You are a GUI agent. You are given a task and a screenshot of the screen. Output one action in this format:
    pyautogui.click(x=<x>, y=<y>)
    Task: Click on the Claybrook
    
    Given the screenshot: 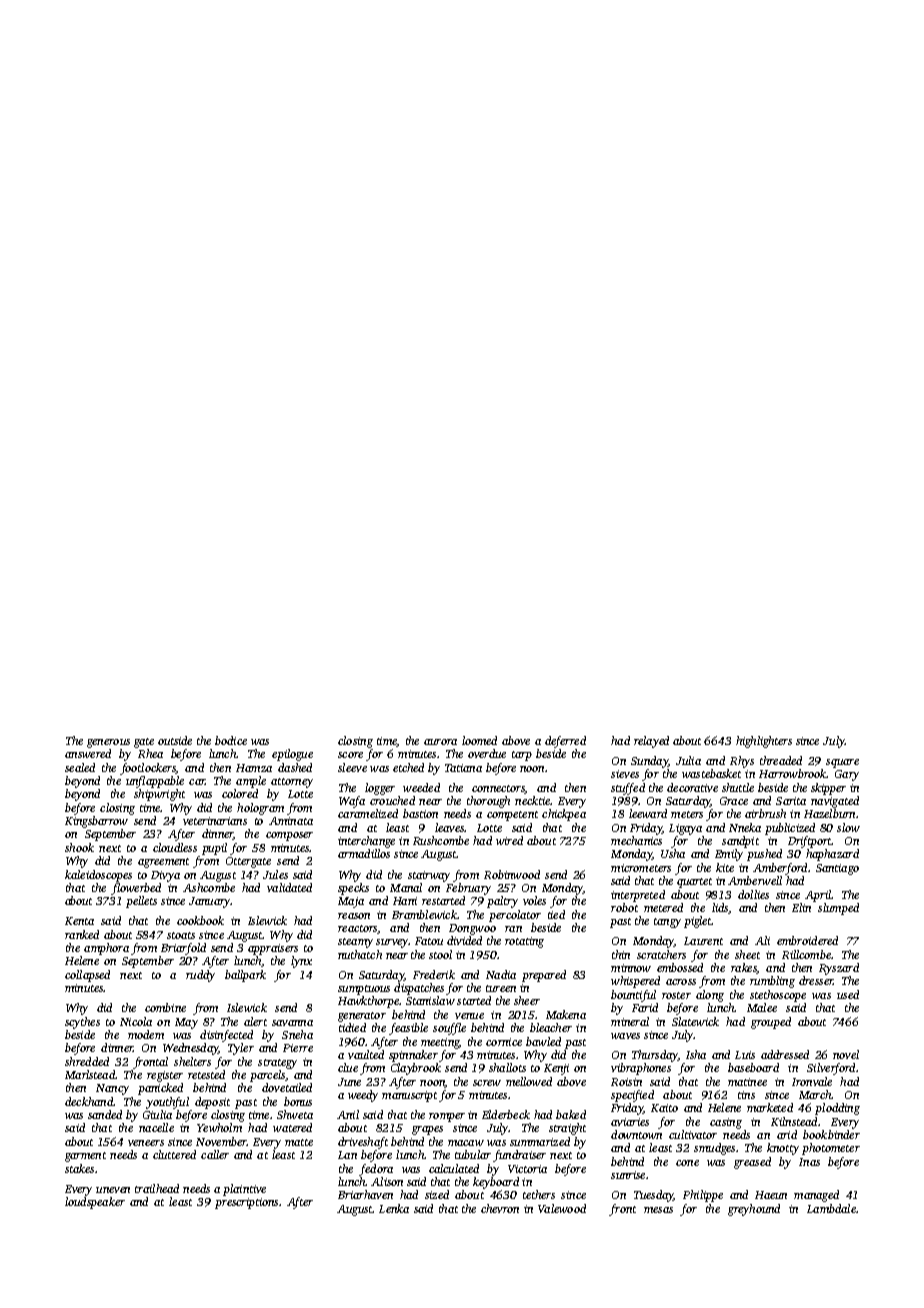 What is the action you would take?
    pyautogui.click(x=416, y=1069)
